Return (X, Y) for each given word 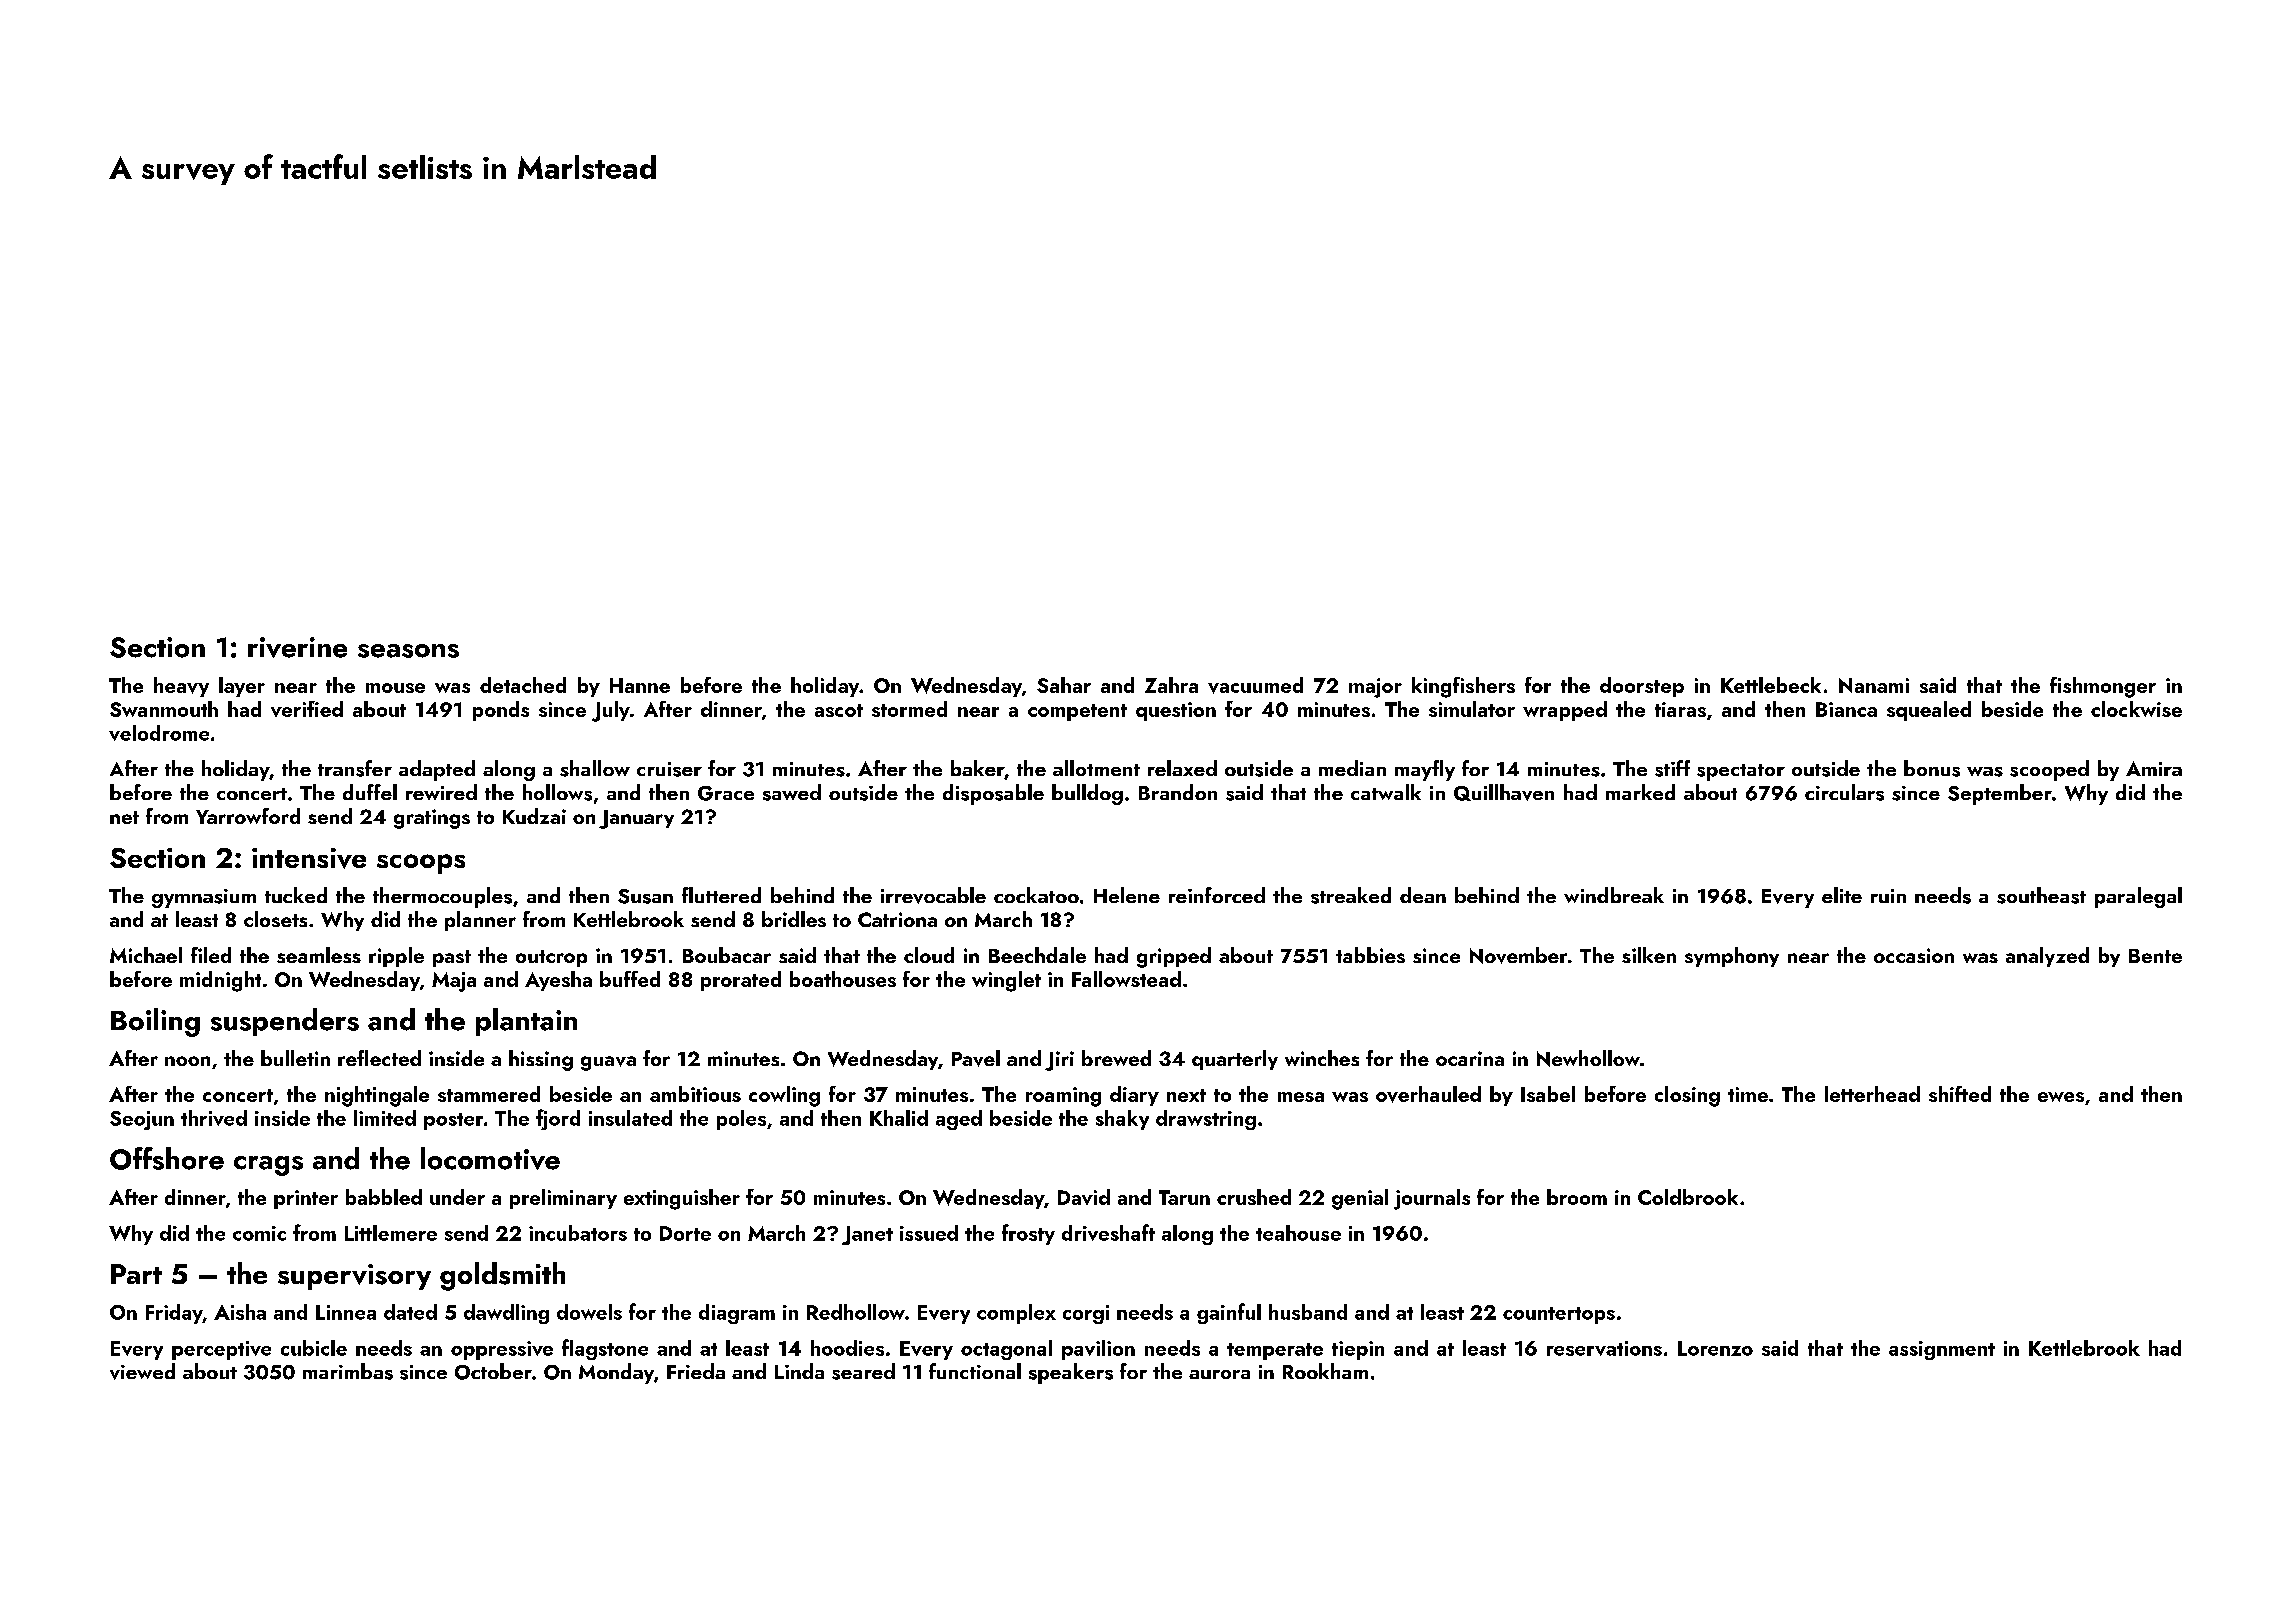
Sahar (1064, 685)
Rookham (1325, 1371)
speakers (1071, 1373)
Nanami (1874, 685)
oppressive (502, 1350)
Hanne (640, 685)
